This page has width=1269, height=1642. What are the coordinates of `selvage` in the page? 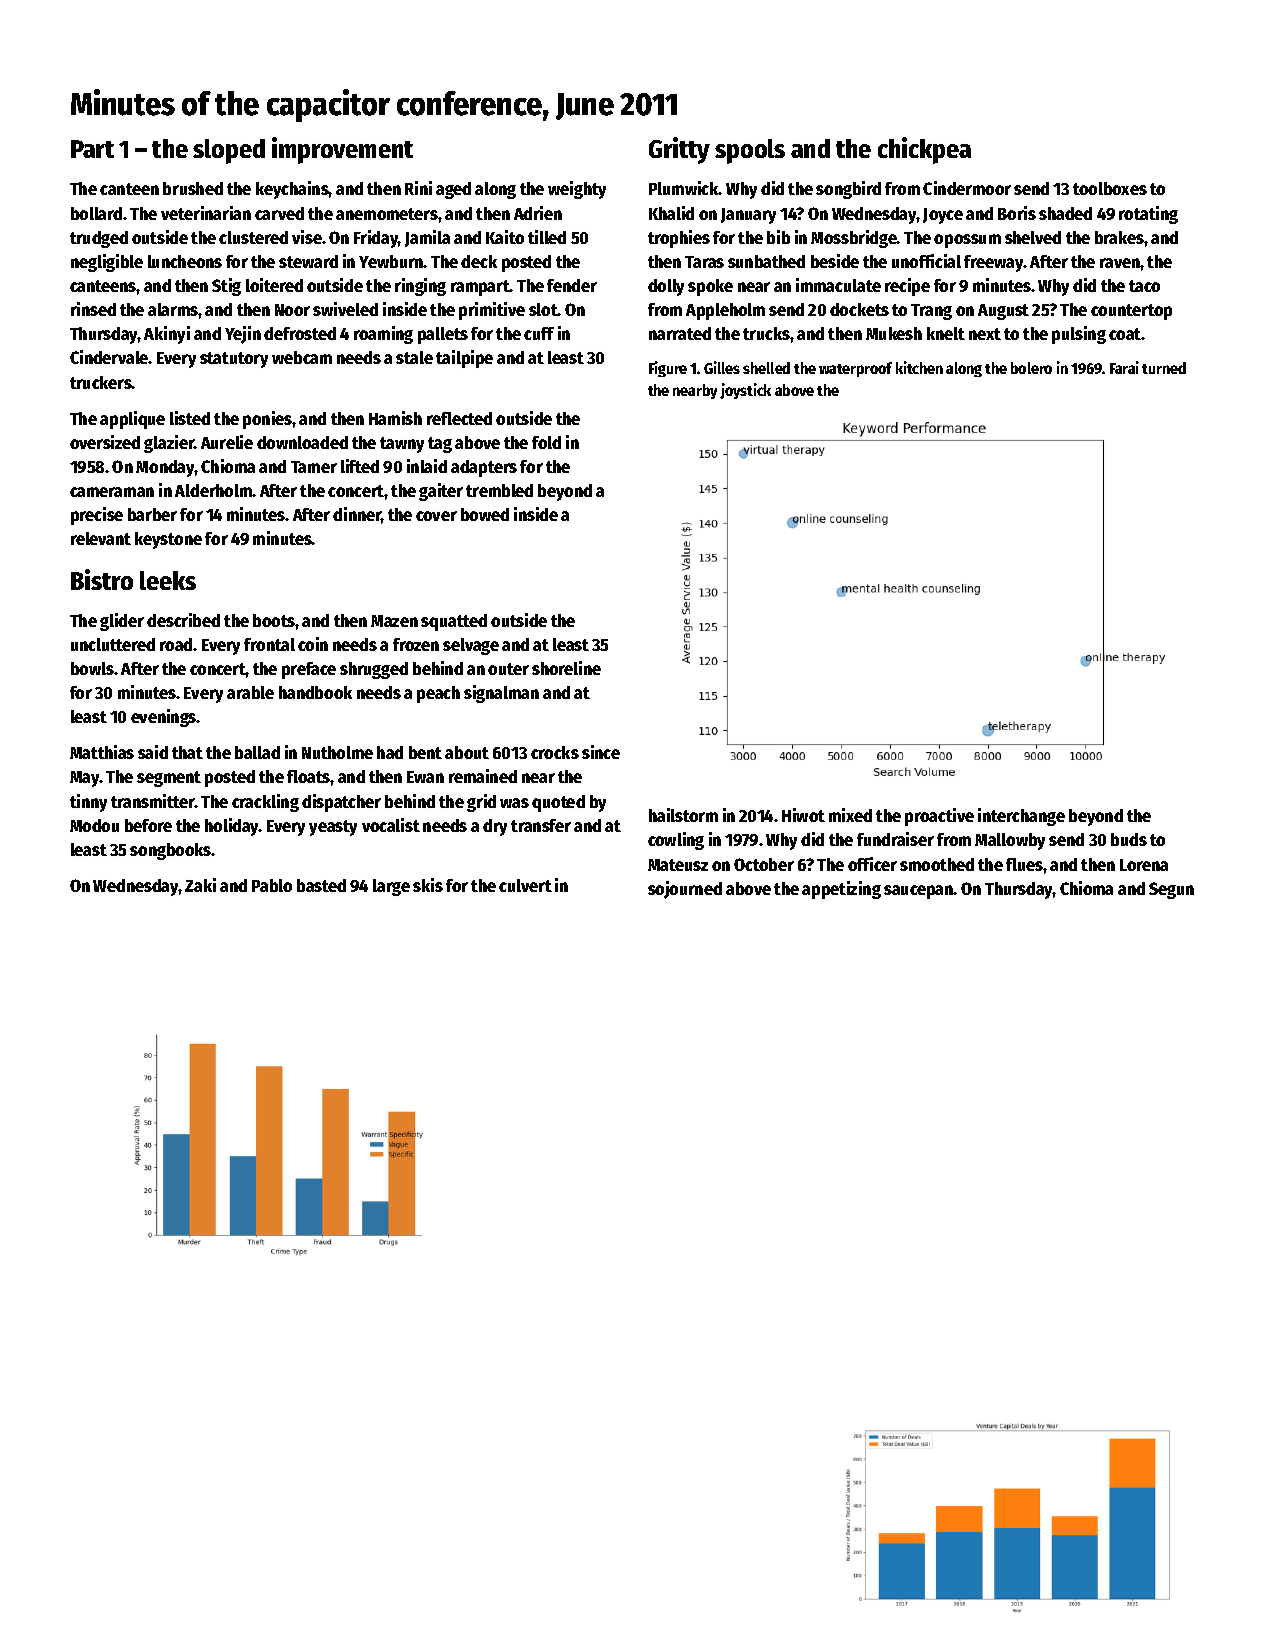 It's located at (471, 646).
